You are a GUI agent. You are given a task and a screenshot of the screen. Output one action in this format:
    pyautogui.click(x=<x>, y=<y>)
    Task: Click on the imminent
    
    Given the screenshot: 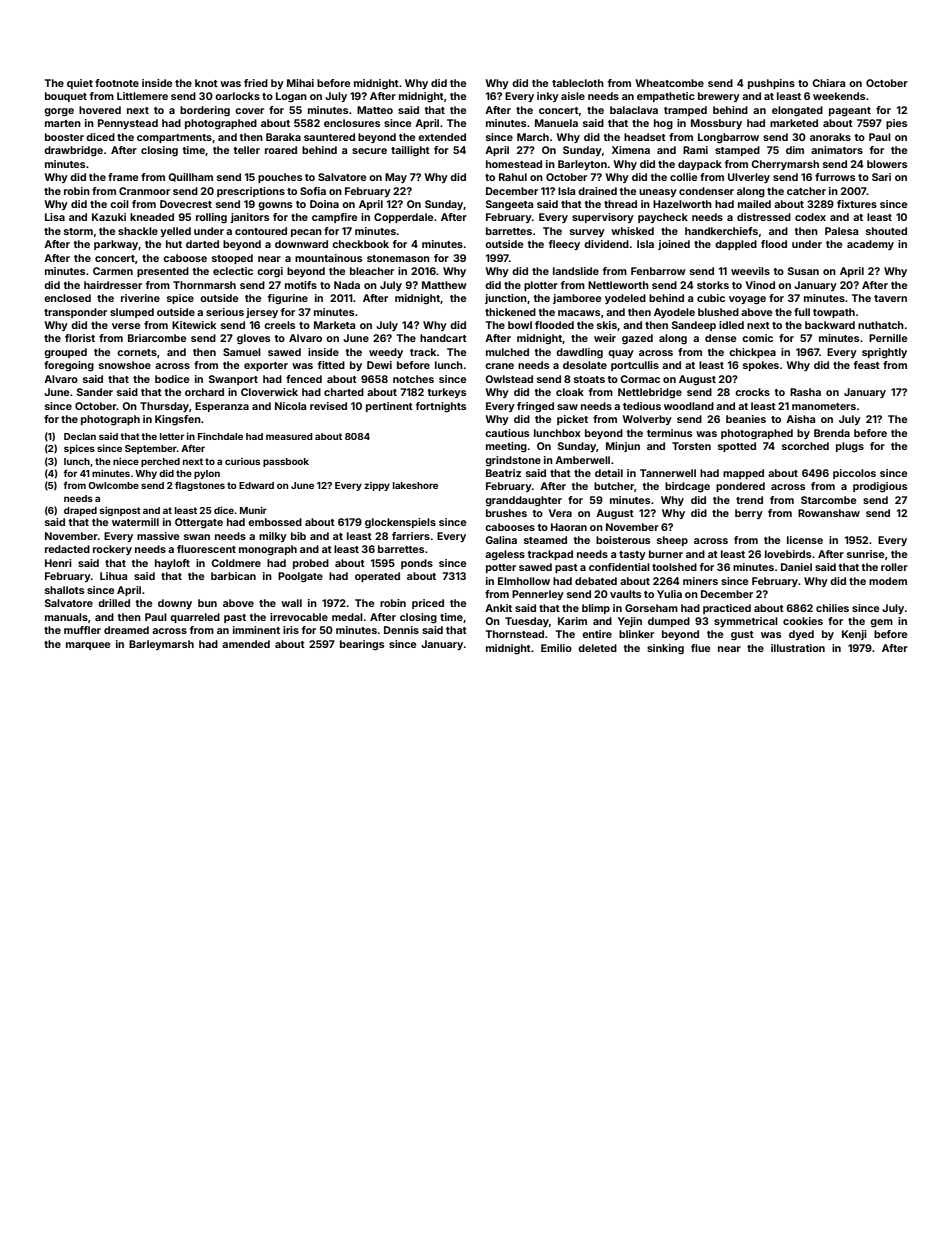 What is the action you would take?
    pyautogui.click(x=256, y=630)
